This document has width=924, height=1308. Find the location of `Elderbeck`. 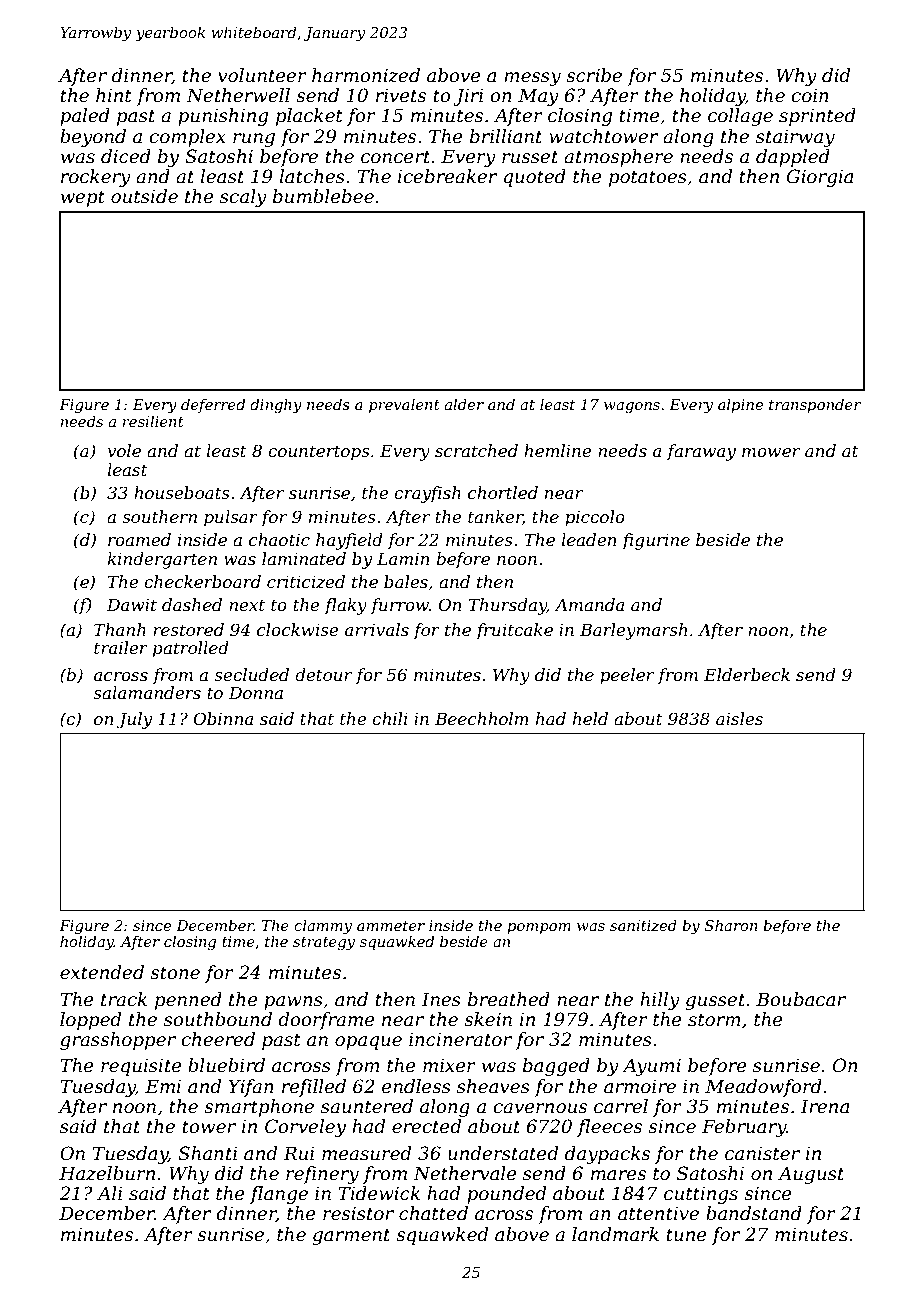

Elderbeck is located at coordinates (747, 674).
